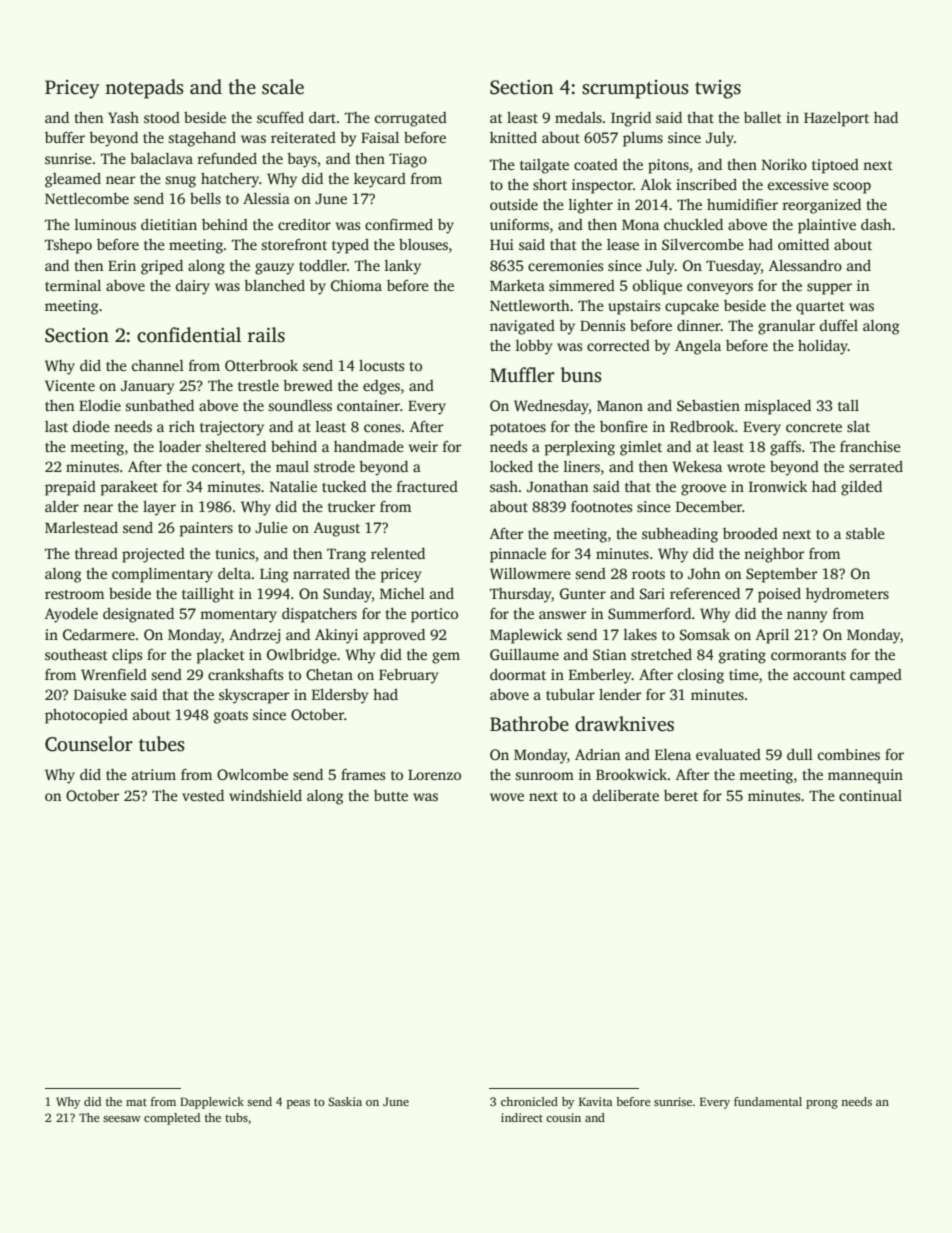 This page has width=952, height=1233. Describe the element at coordinates (836, 119) in the page. I see `Hazelport` at that location.
